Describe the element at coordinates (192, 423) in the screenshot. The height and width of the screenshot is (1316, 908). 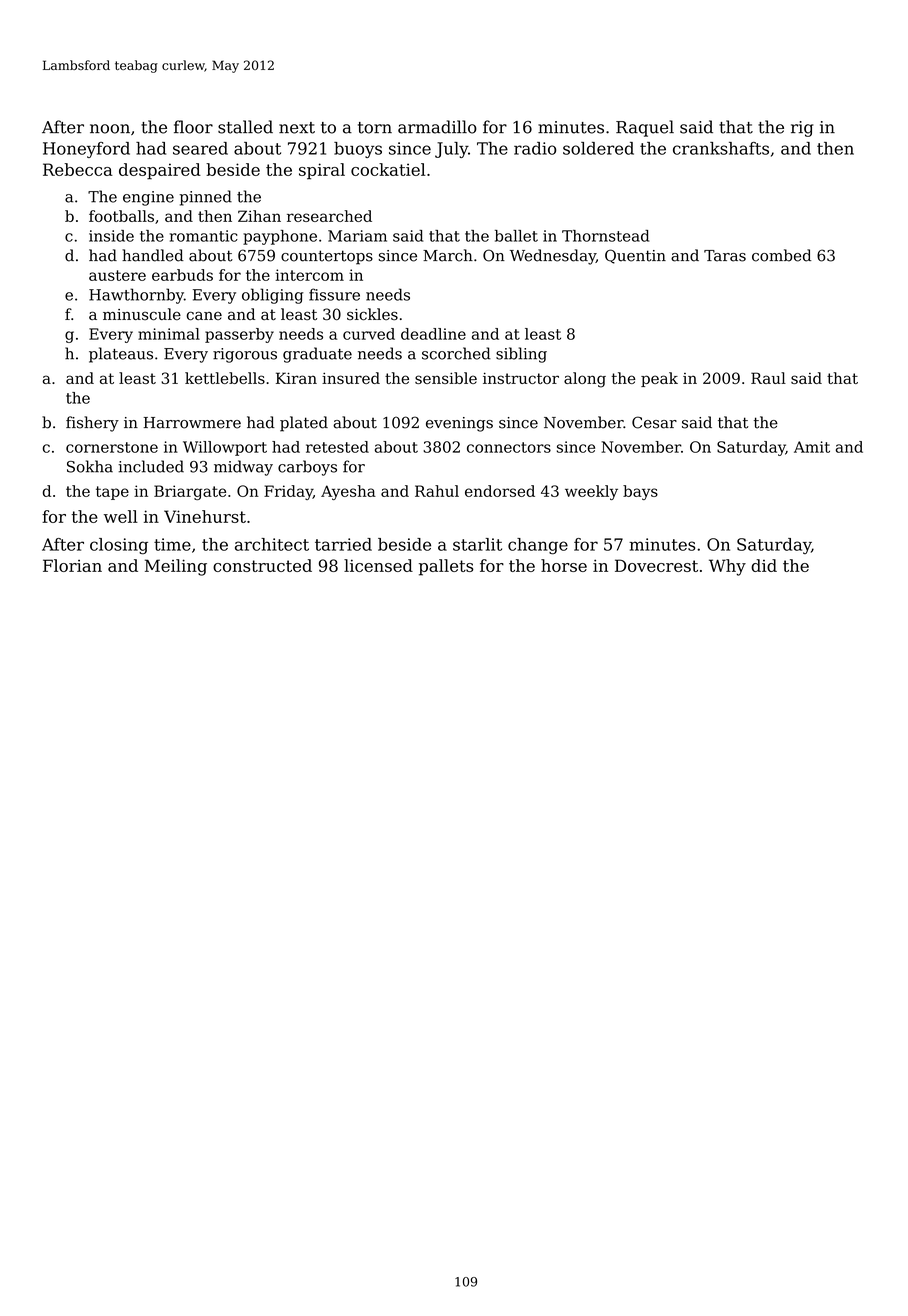
I see `Harrowmere` at that location.
